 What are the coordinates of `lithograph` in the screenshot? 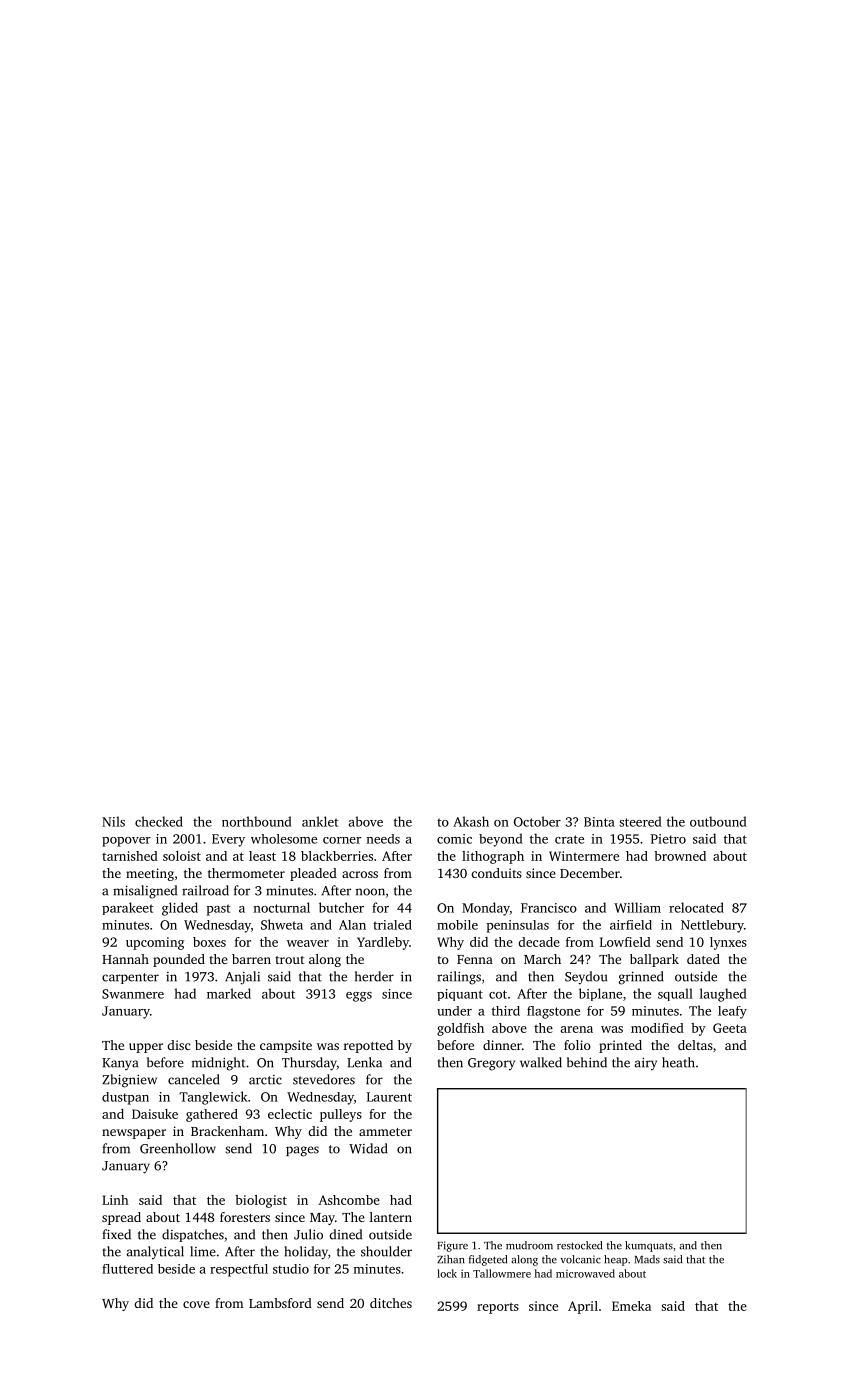 It's located at (493, 857).
